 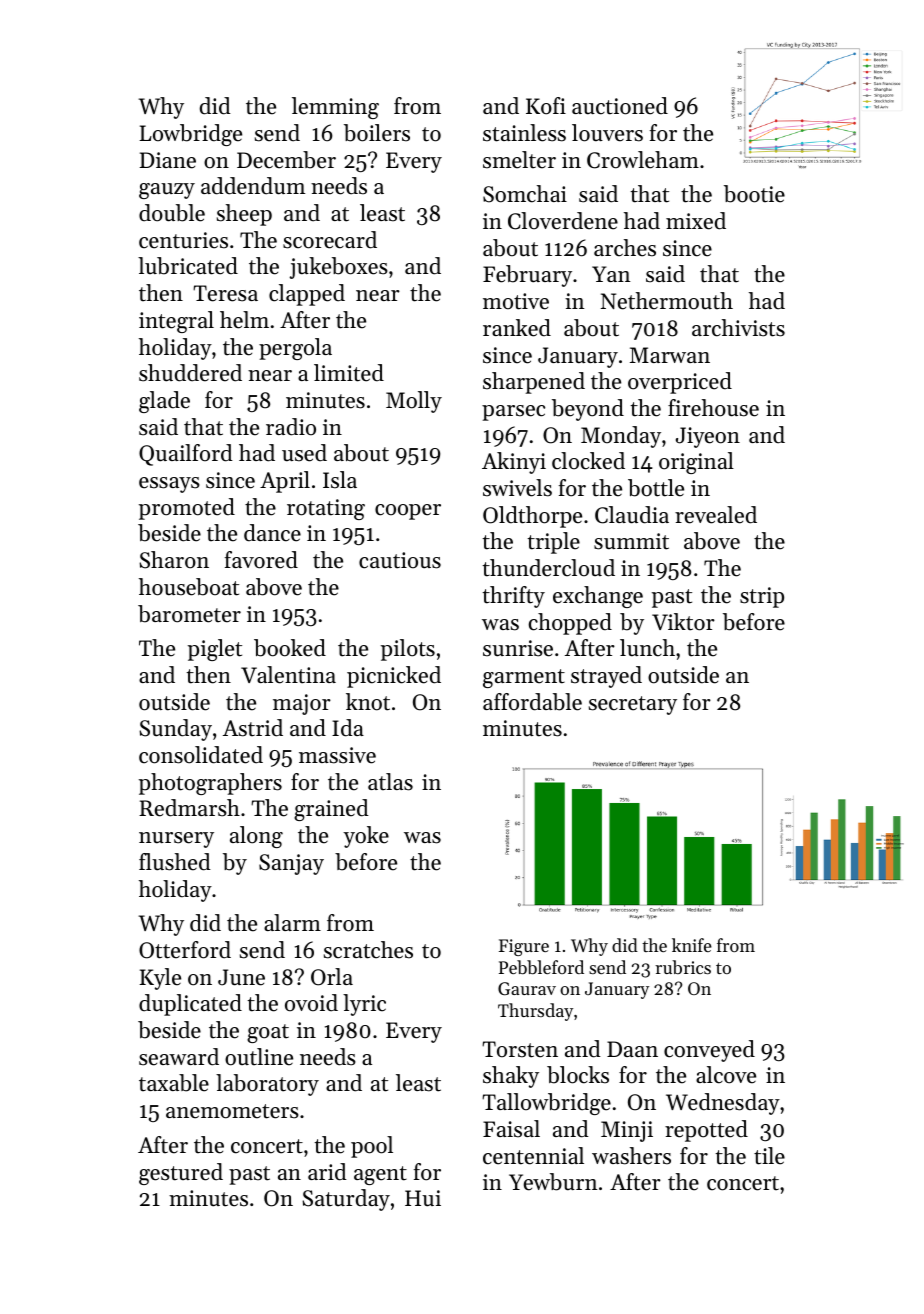 What do you see at coordinates (517, 488) in the image?
I see `swivels` at bounding box center [517, 488].
